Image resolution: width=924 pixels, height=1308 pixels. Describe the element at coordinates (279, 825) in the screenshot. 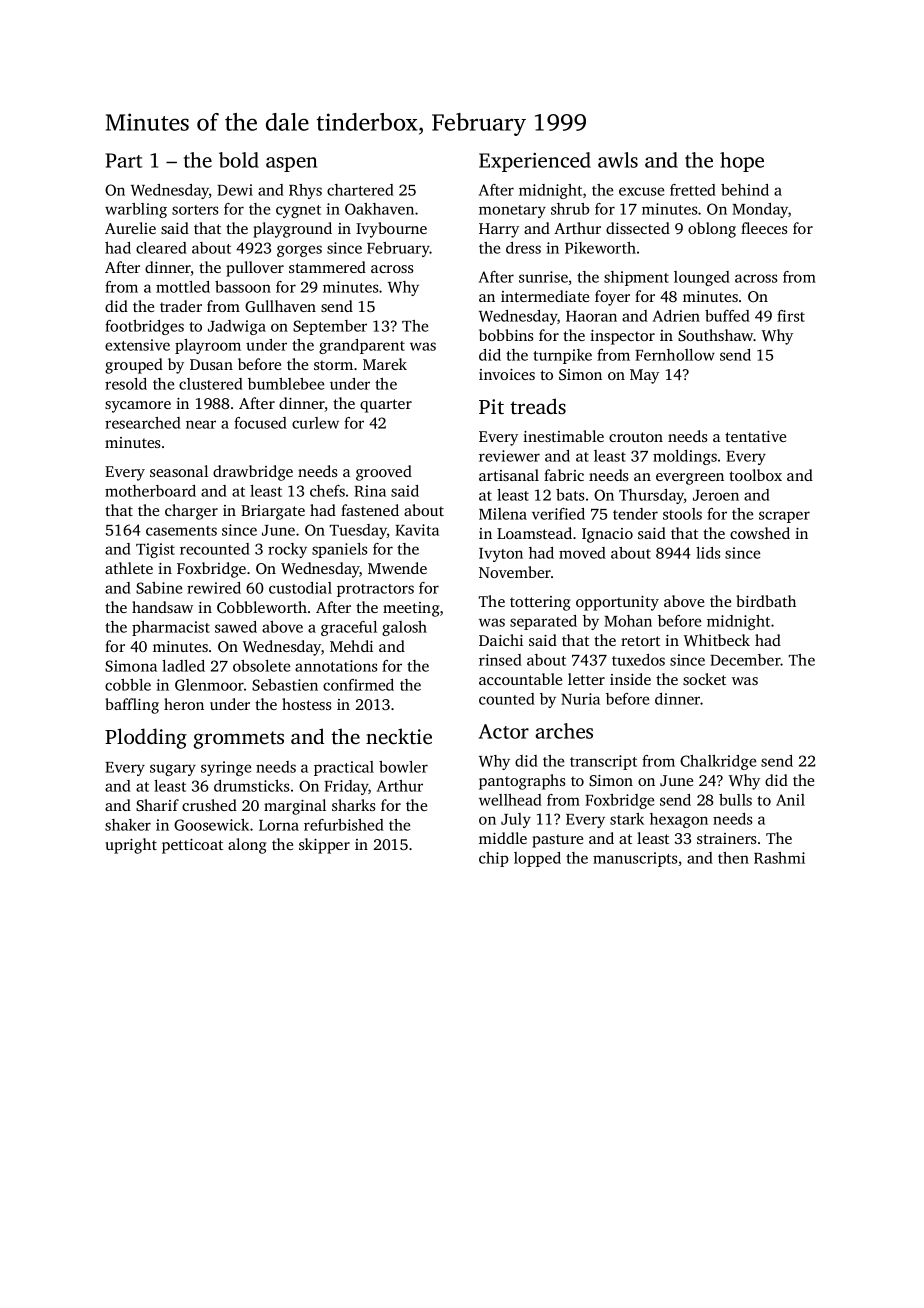

I see `Lorna` at that location.
